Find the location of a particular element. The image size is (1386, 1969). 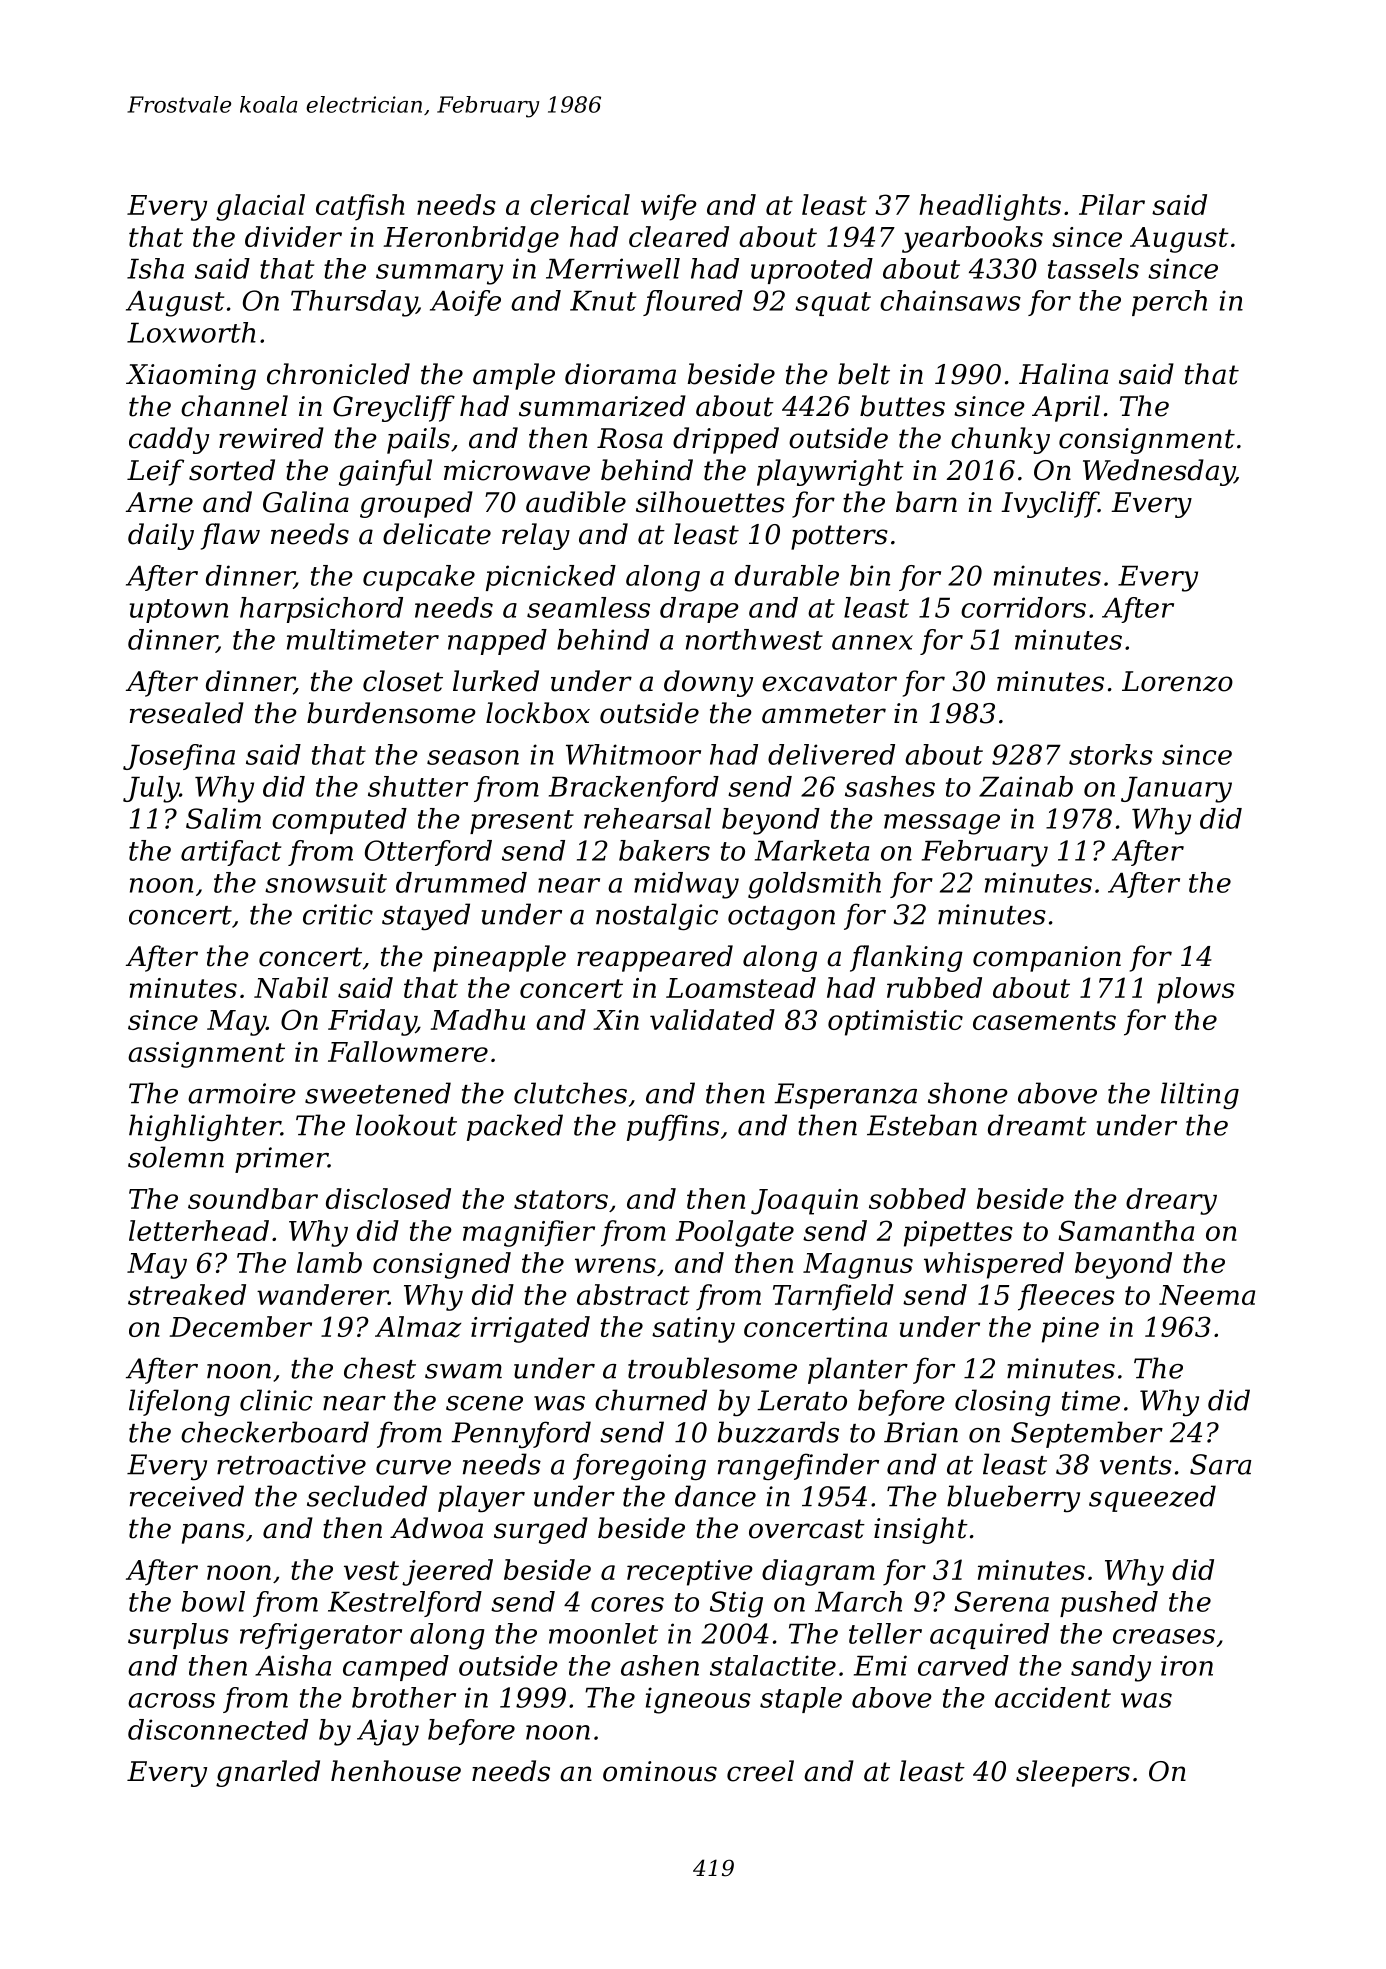

tassels is located at coordinates (1093, 268).
